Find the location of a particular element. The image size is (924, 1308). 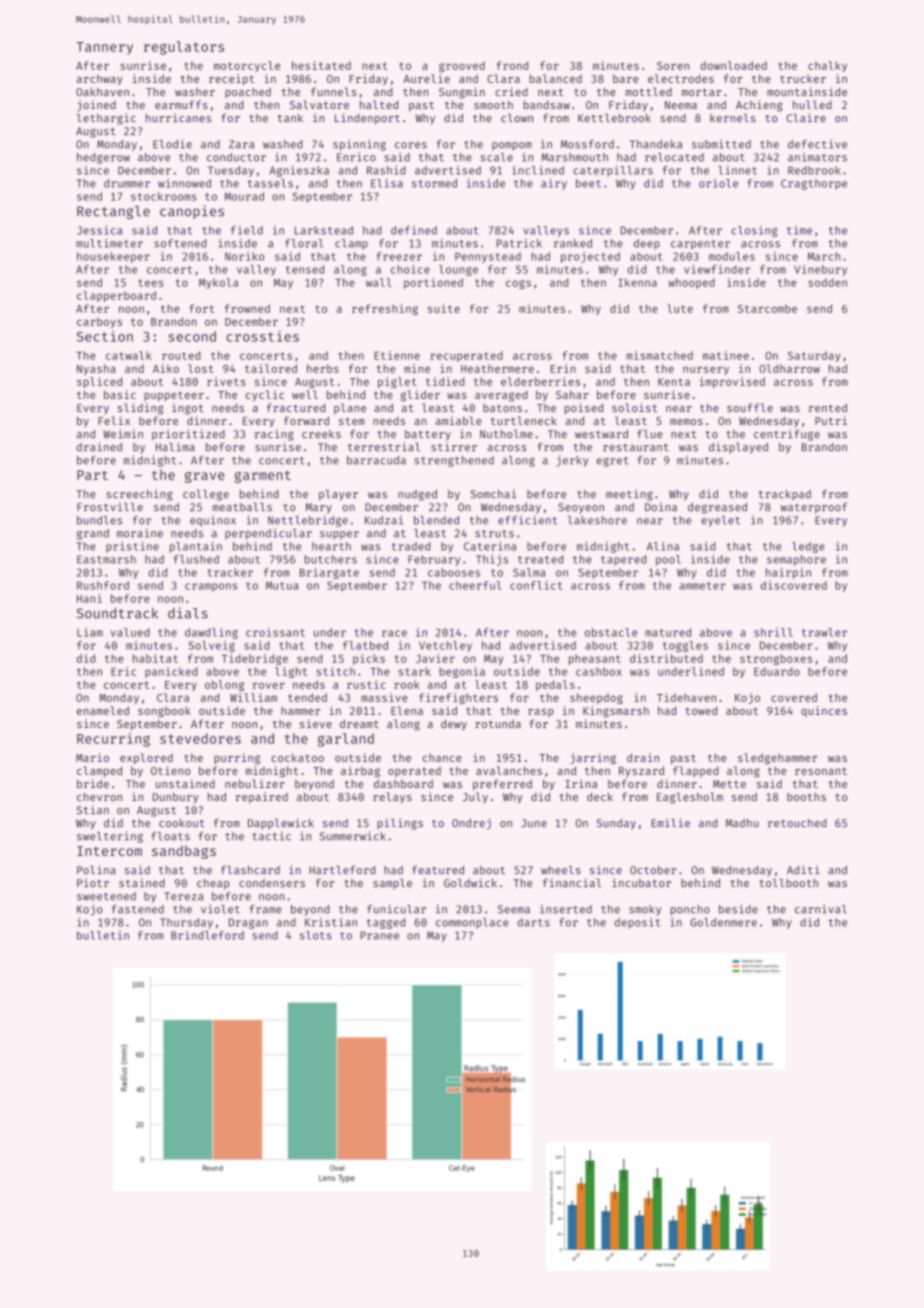

deep is located at coordinates (647, 244).
